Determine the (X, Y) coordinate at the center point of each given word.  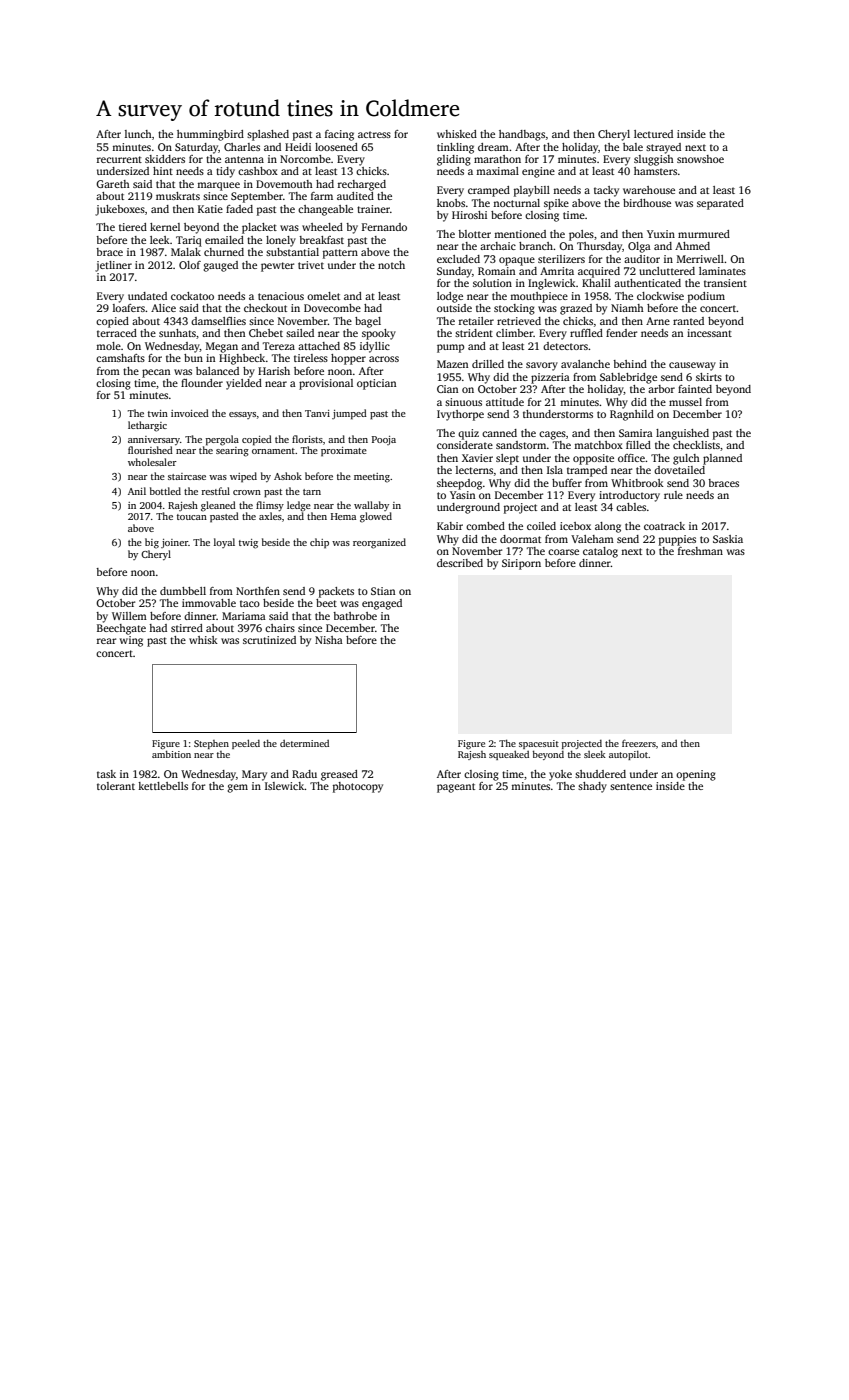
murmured (704, 234)
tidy (225, 172)
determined (304, 743)
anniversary (154, 440)
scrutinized (269, 640)
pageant (456, 788)
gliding (454, 160)
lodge (450, 297)
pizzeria (550, 378)
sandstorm (521, 445)
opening (696, 775)
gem (237, 788)
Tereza (279, 346)
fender (621, 333)
